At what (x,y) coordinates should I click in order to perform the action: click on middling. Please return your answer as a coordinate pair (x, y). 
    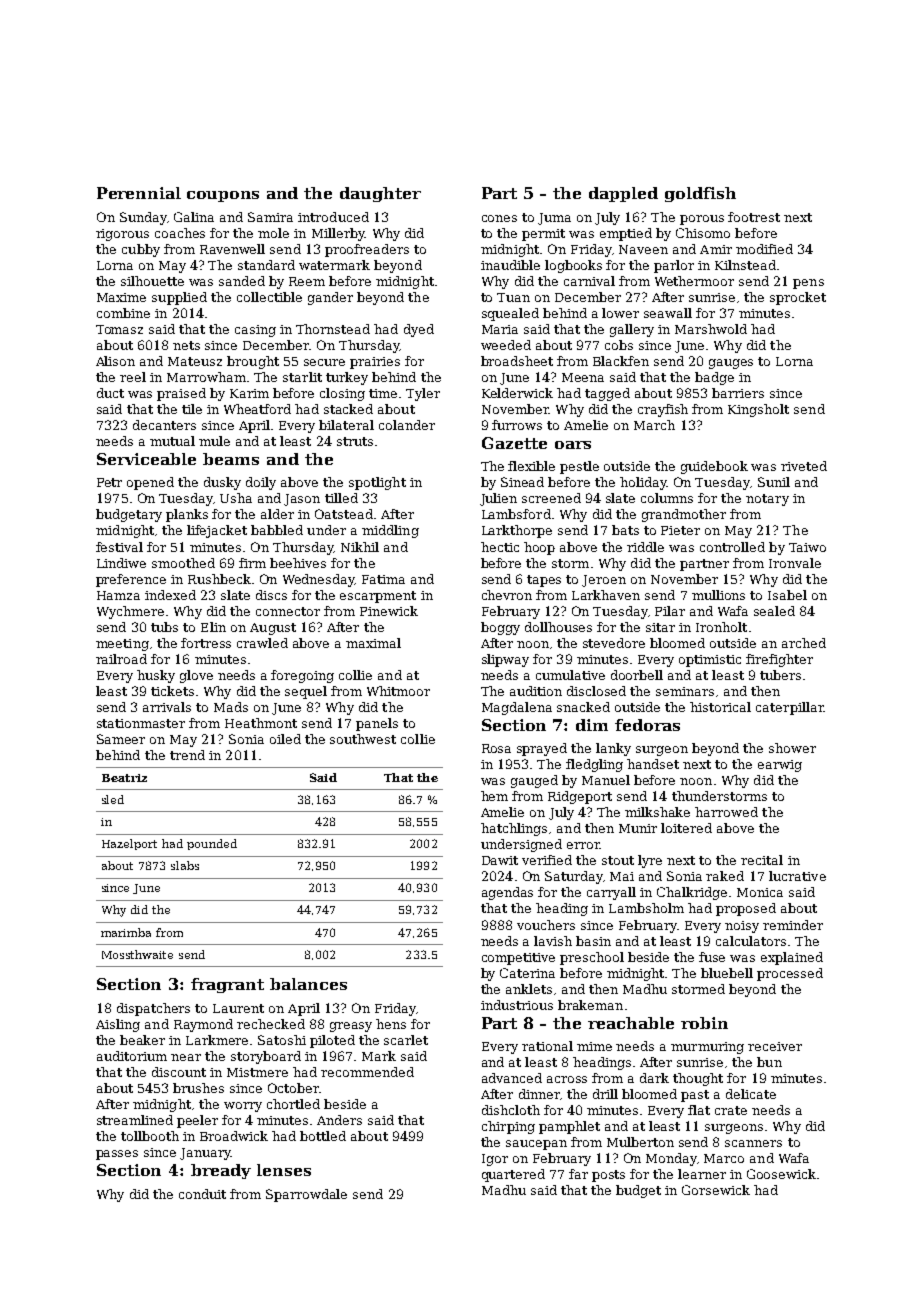
    Looking at the image, I should click on (390, 531).
